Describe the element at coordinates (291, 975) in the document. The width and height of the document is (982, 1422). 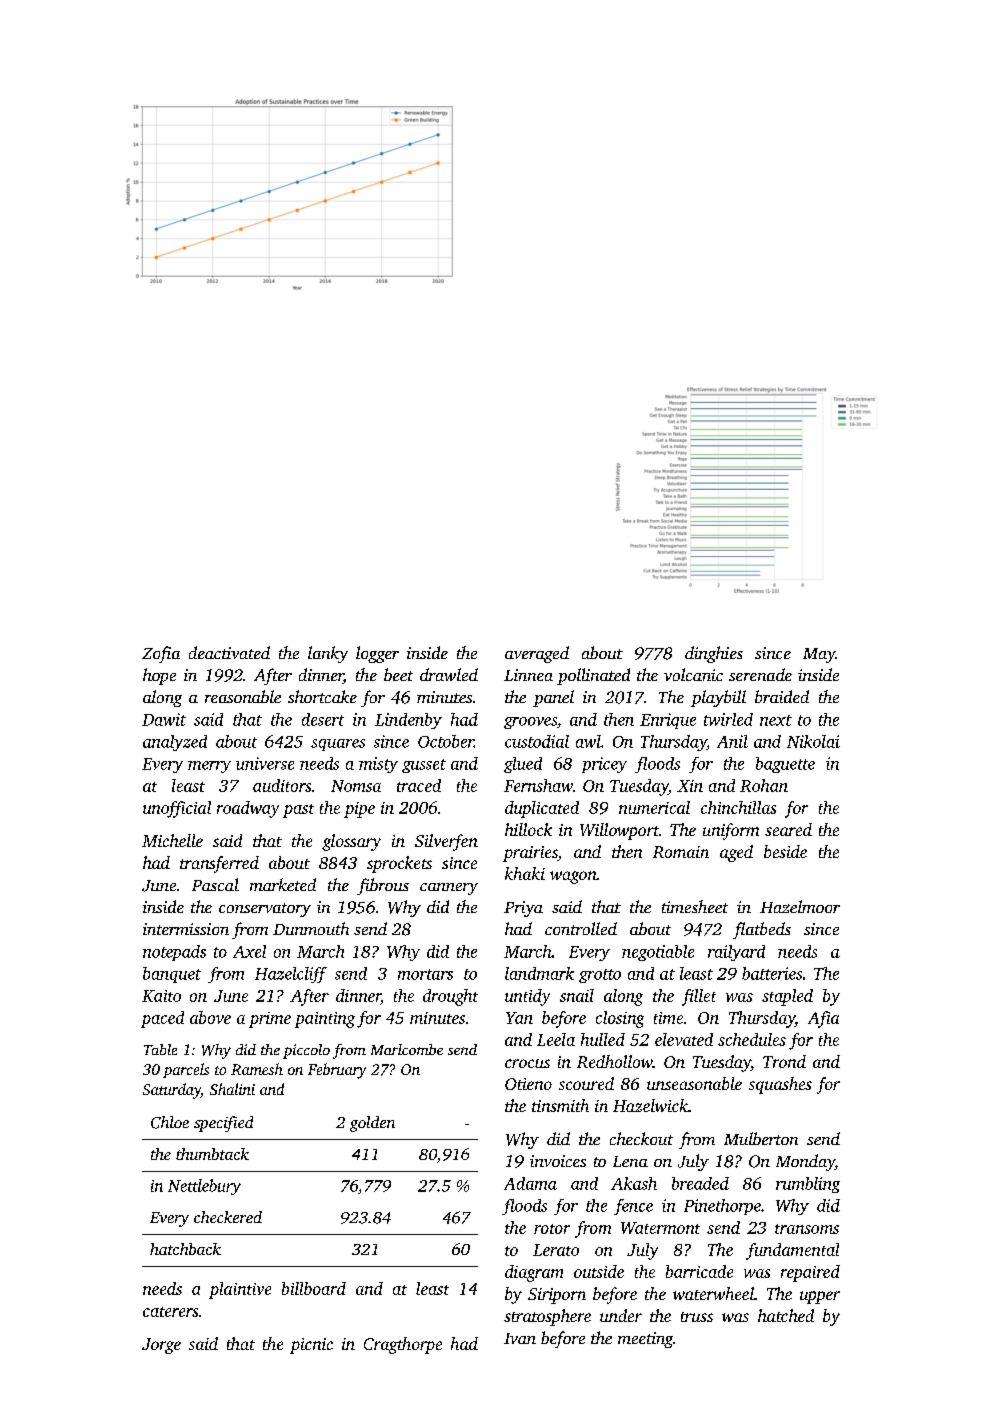
I see `Hazelcliff` at that location.
